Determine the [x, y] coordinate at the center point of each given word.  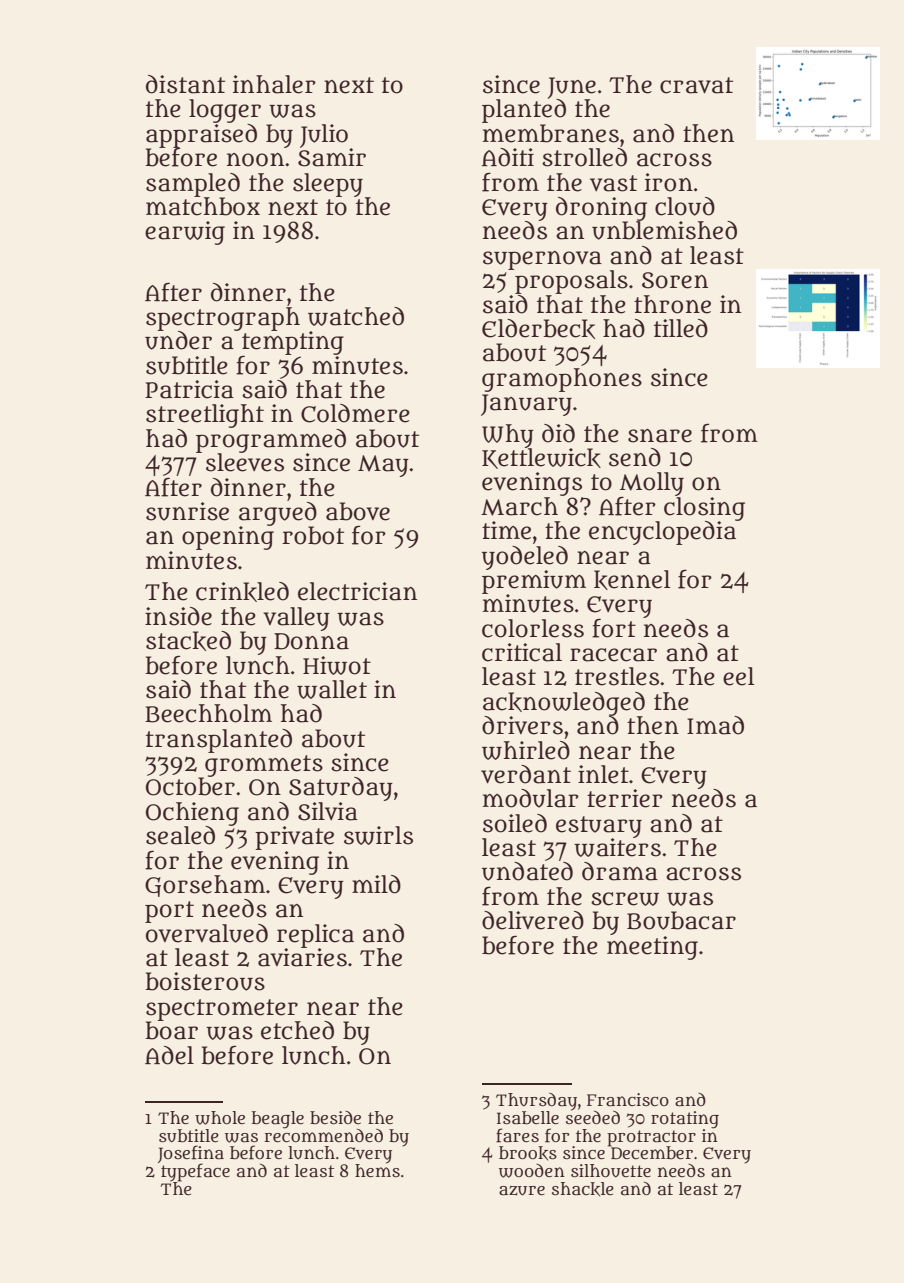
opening [228, 538]
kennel [632, 580]
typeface [195, 1173]
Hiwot [337, 665]
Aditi [508, 157]
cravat [696, 85]
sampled [193, 185]
